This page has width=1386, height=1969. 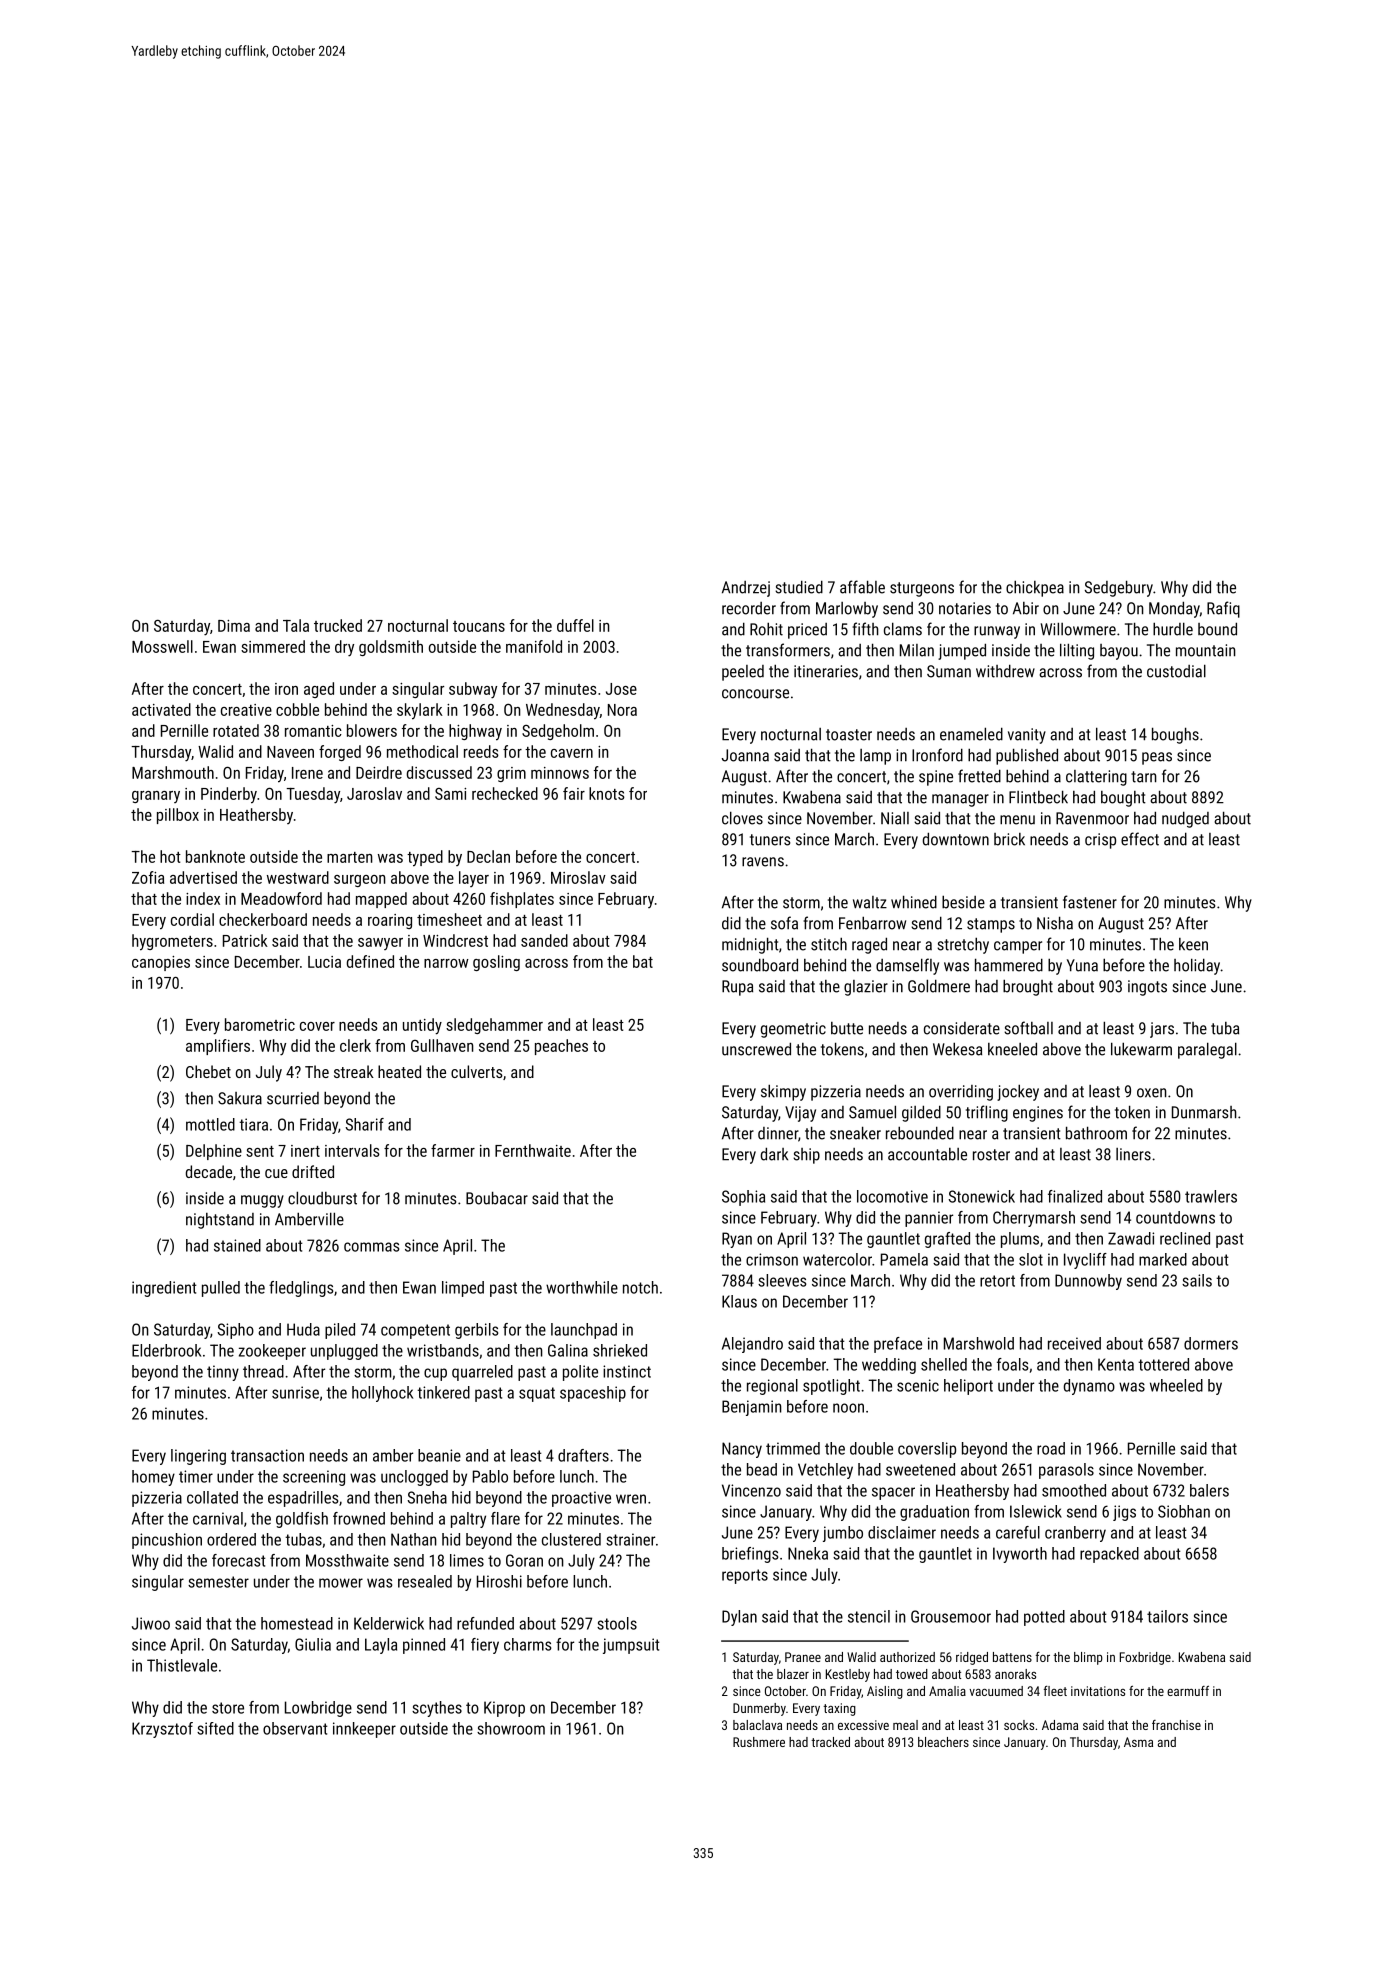 I want to click on nightstand, so click(x=220, y=1221).
